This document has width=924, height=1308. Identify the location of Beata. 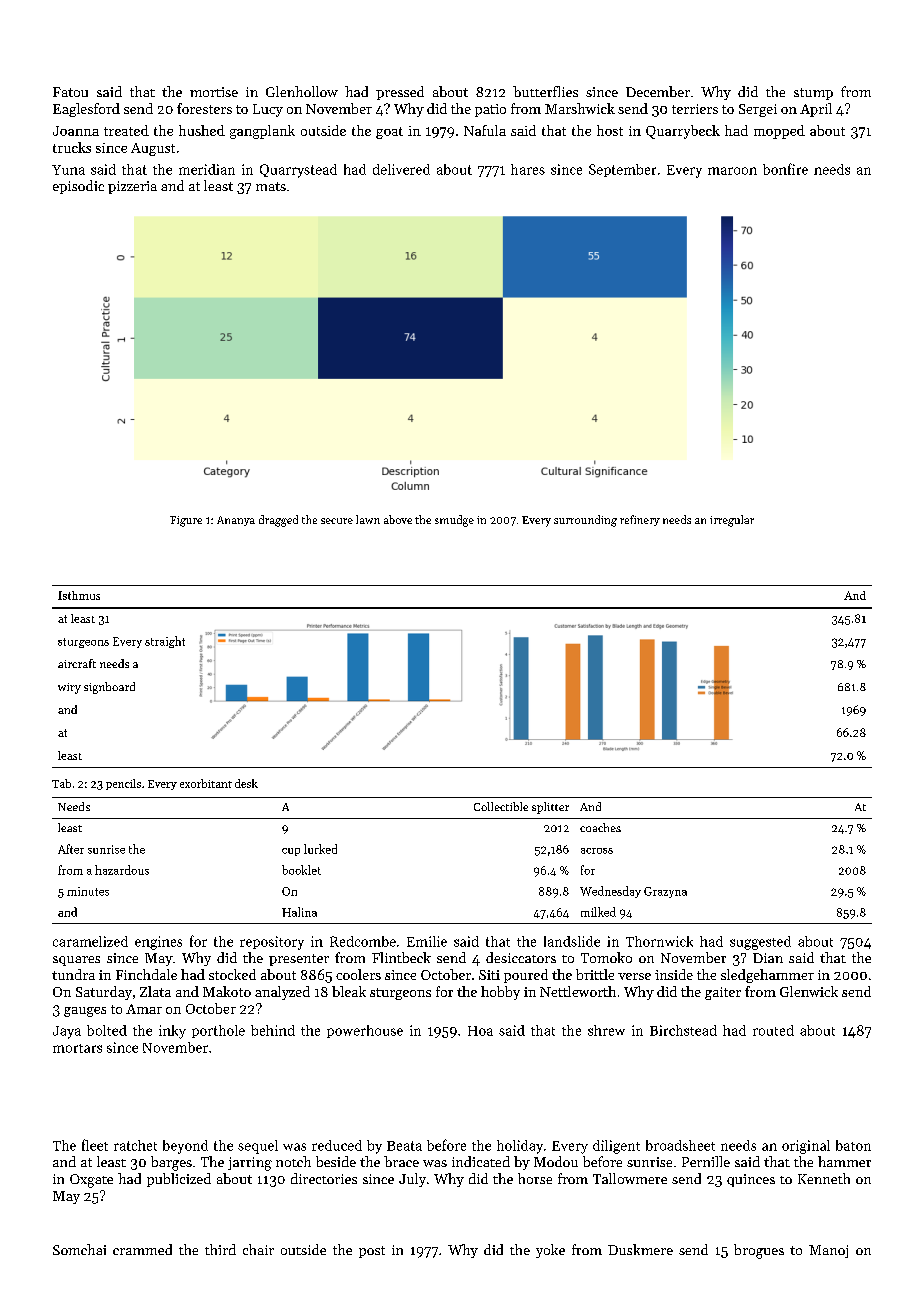
(404, 1146).
